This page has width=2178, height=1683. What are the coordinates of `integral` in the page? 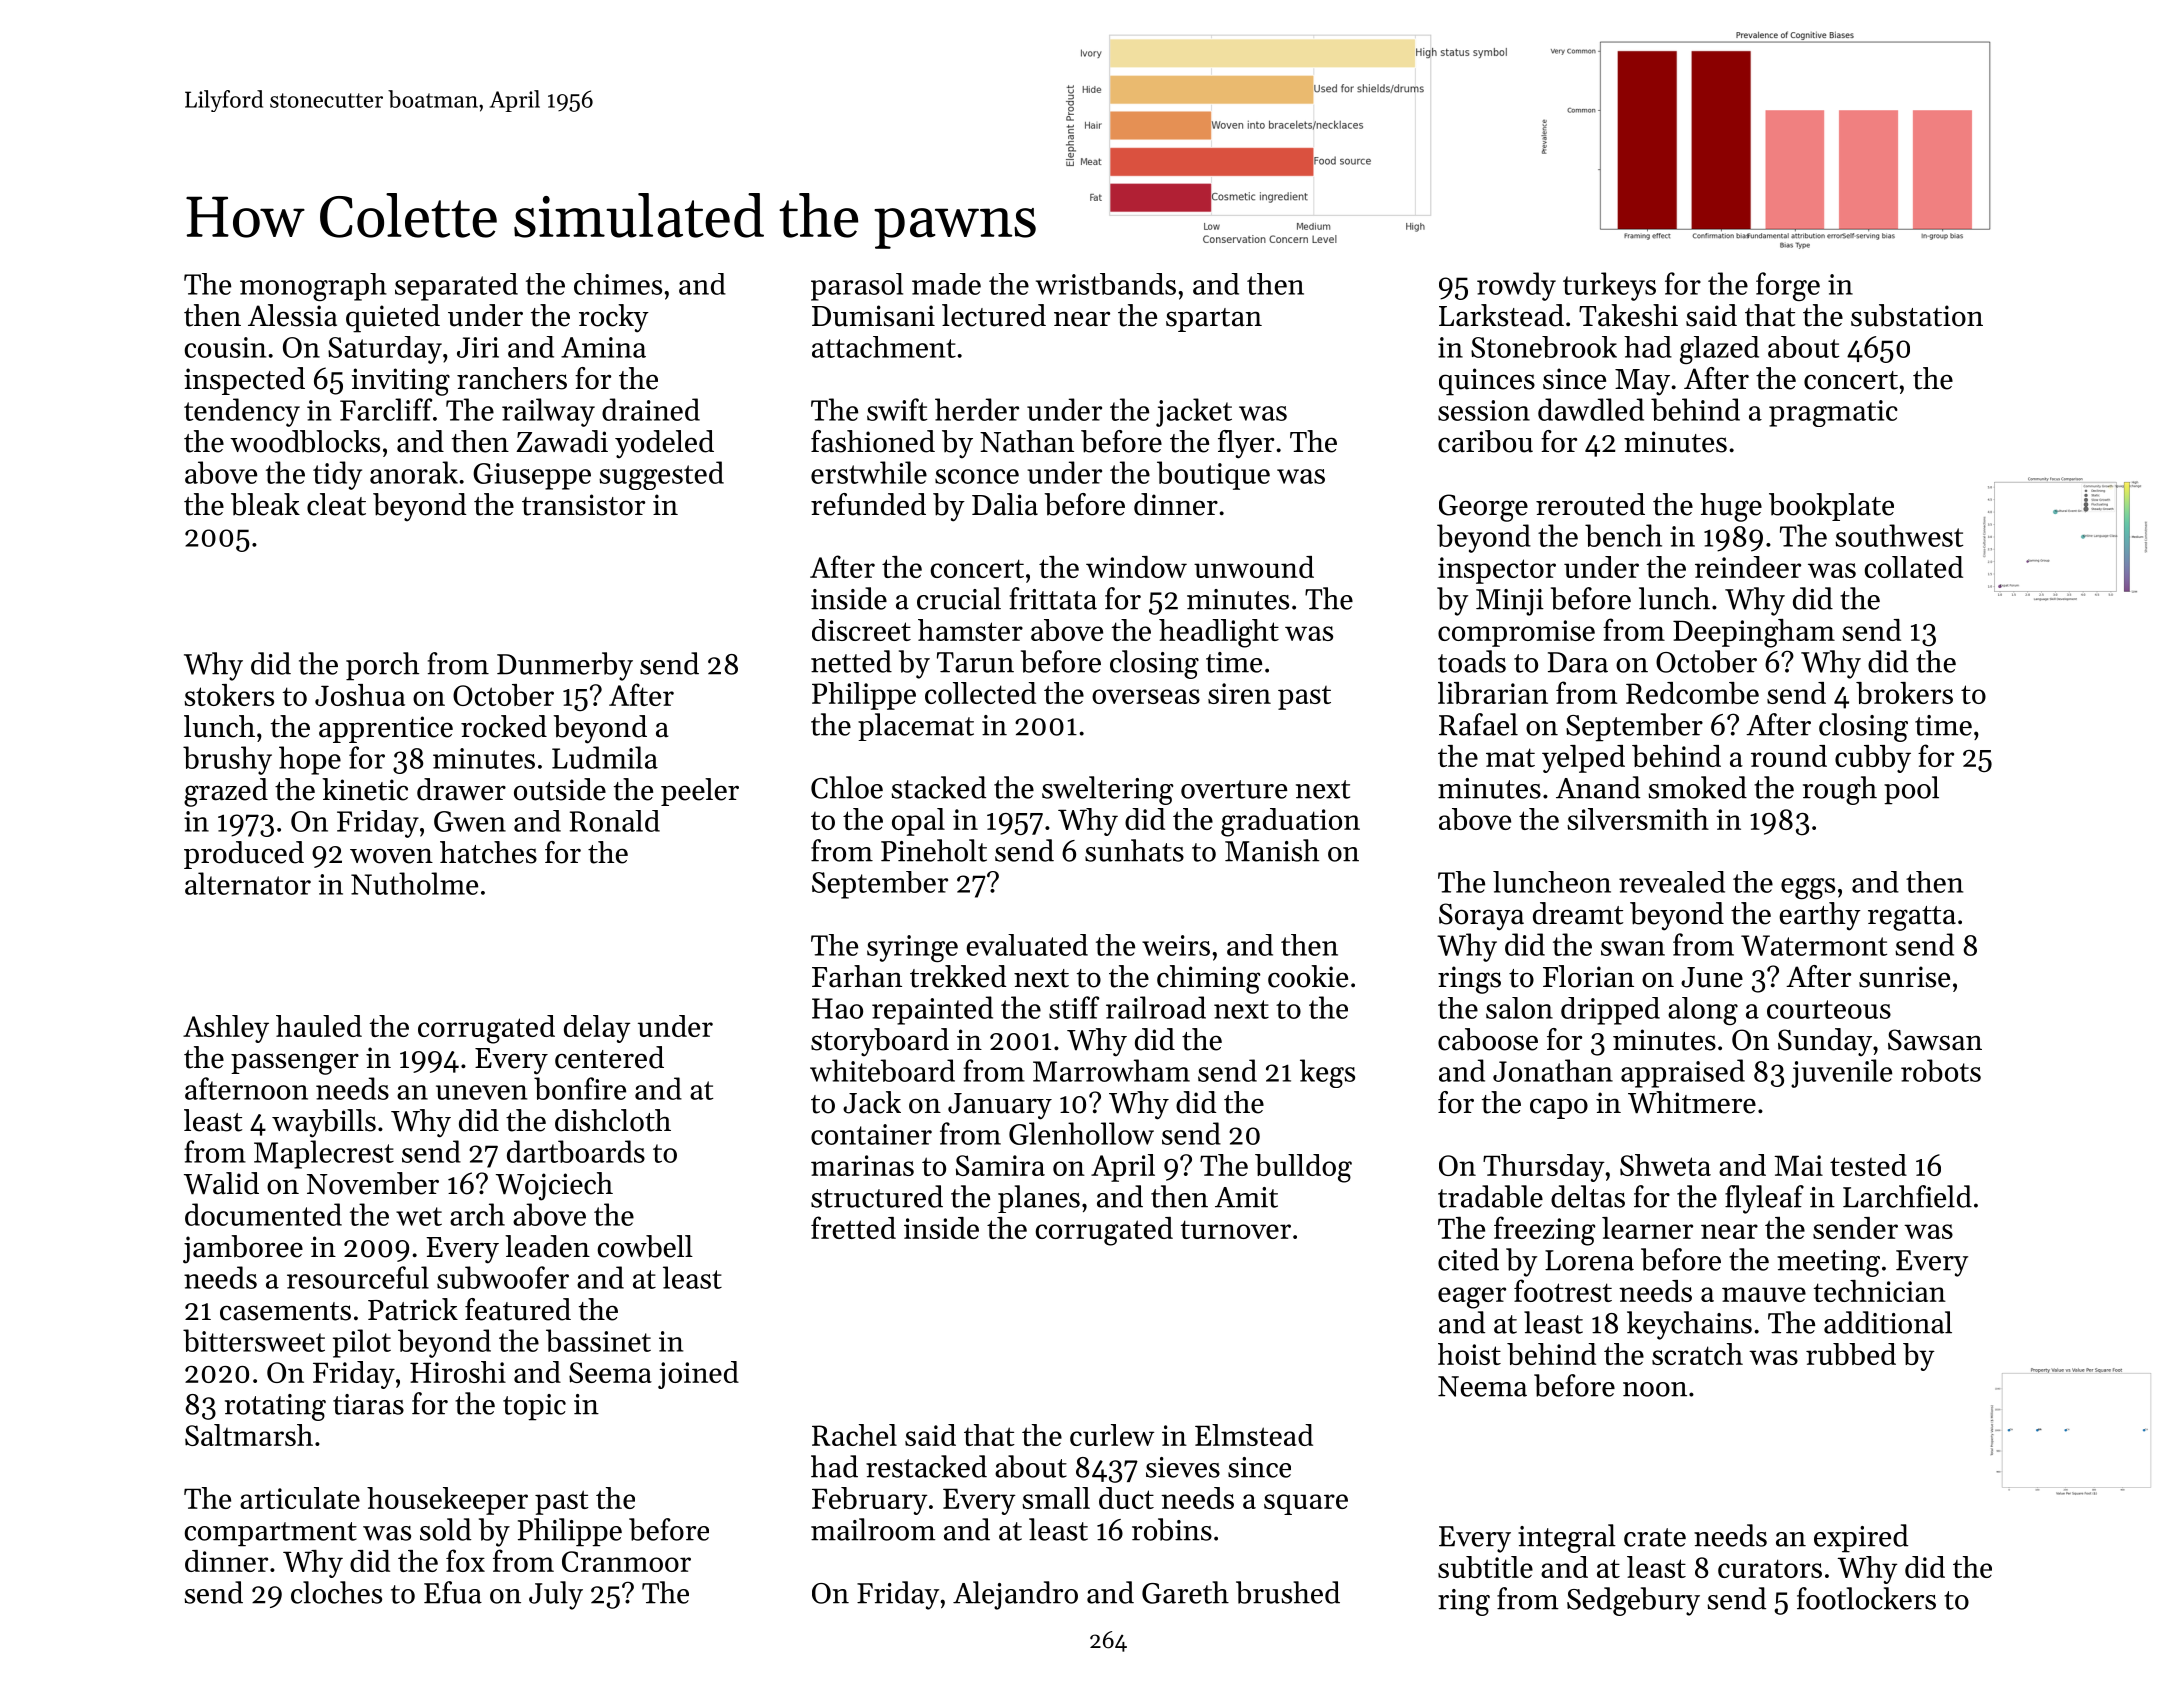 It's located at (1567, 1538).
